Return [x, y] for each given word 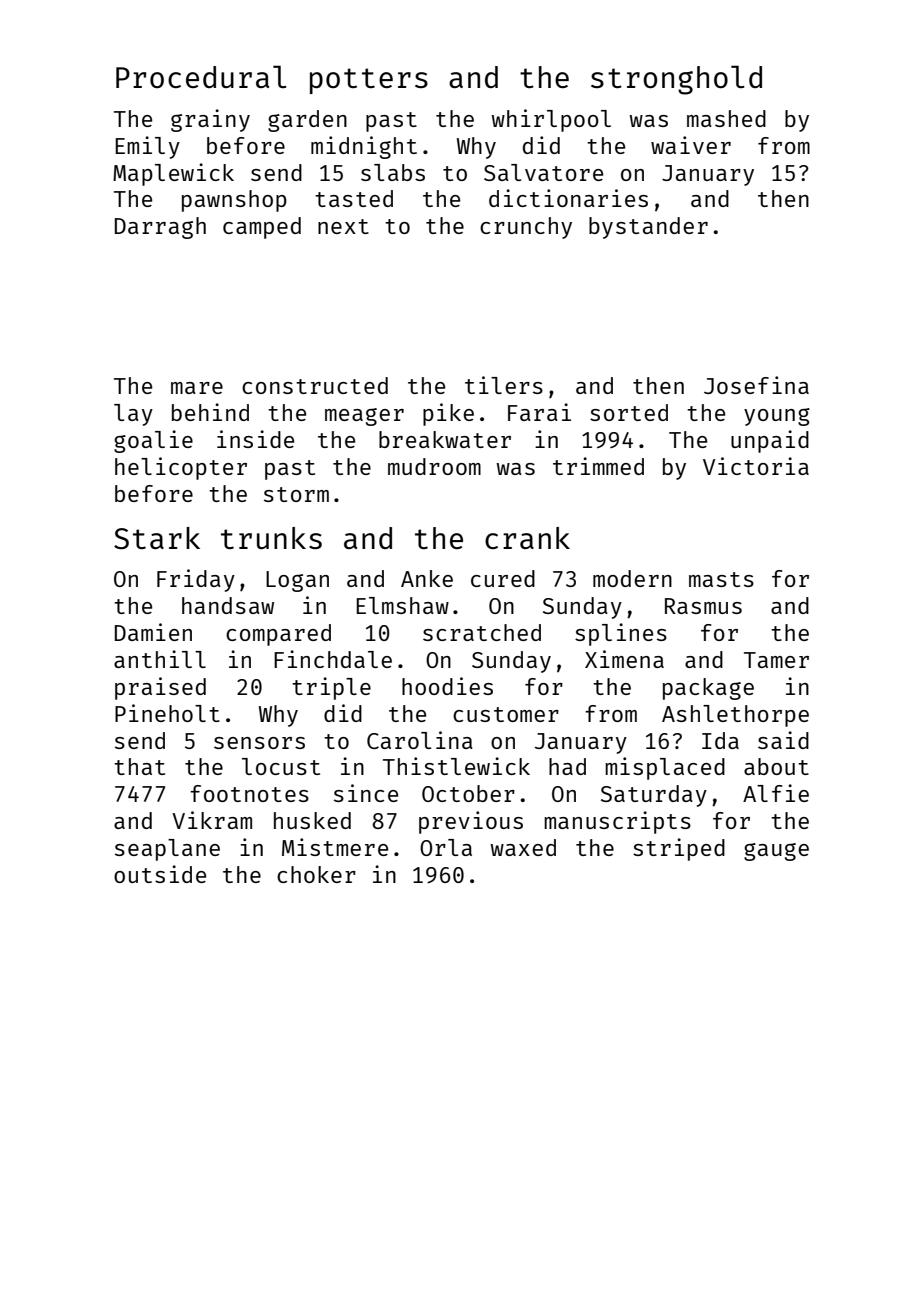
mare [197, 388]
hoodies [447, 686]
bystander [648, 228]
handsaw [228, 605]
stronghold [676, 80]
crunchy [526, 228]
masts [721, 579]
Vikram [212, 820]
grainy [210, 120]
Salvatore [543, 172]
